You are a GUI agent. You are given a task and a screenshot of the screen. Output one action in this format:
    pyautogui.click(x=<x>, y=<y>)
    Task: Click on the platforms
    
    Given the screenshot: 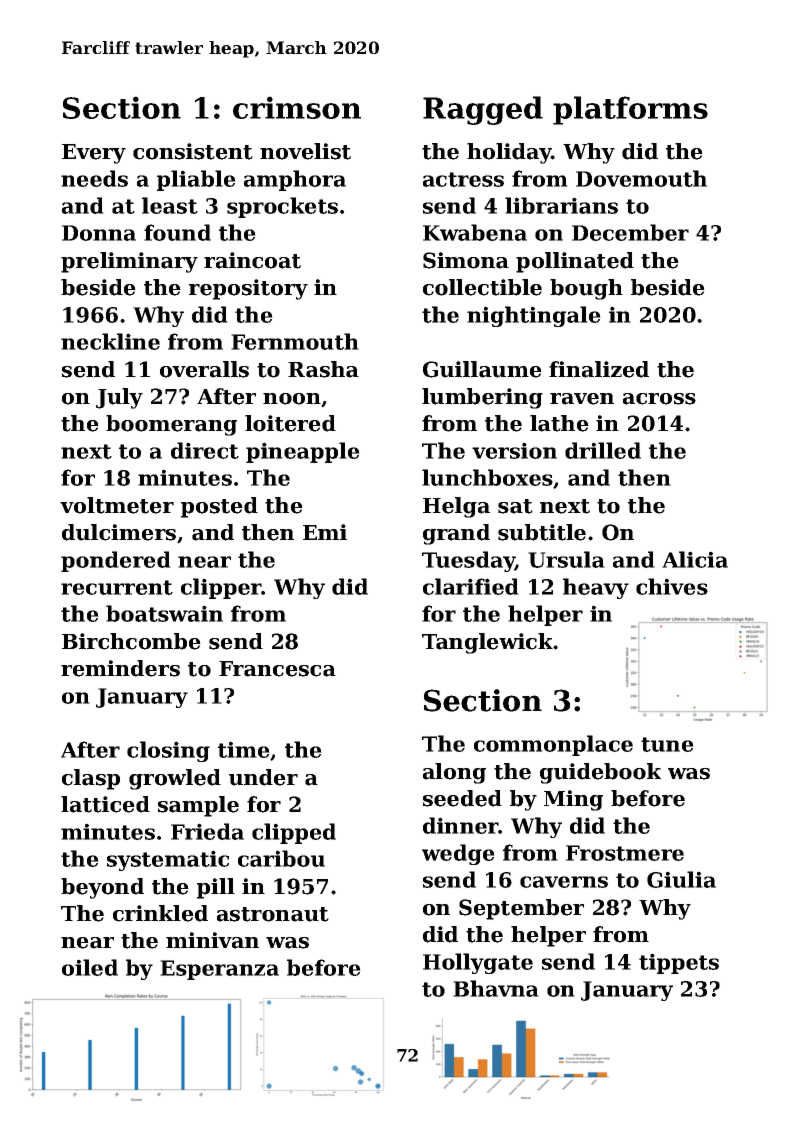 What is the action you would take?
    pyautogui.click(x=630, y=110)
